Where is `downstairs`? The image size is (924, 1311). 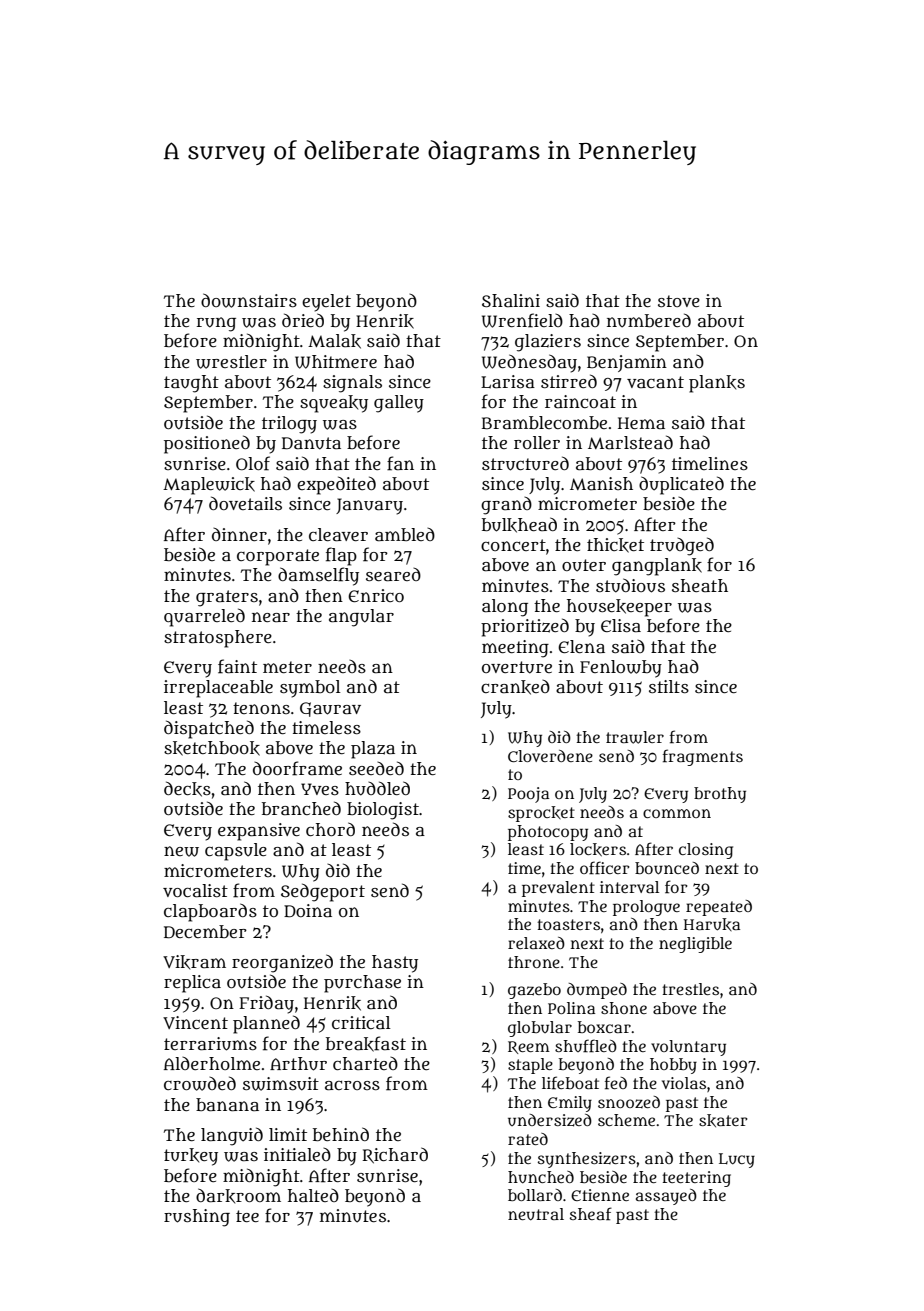 downstairs is located at coordinates (249, 300).
